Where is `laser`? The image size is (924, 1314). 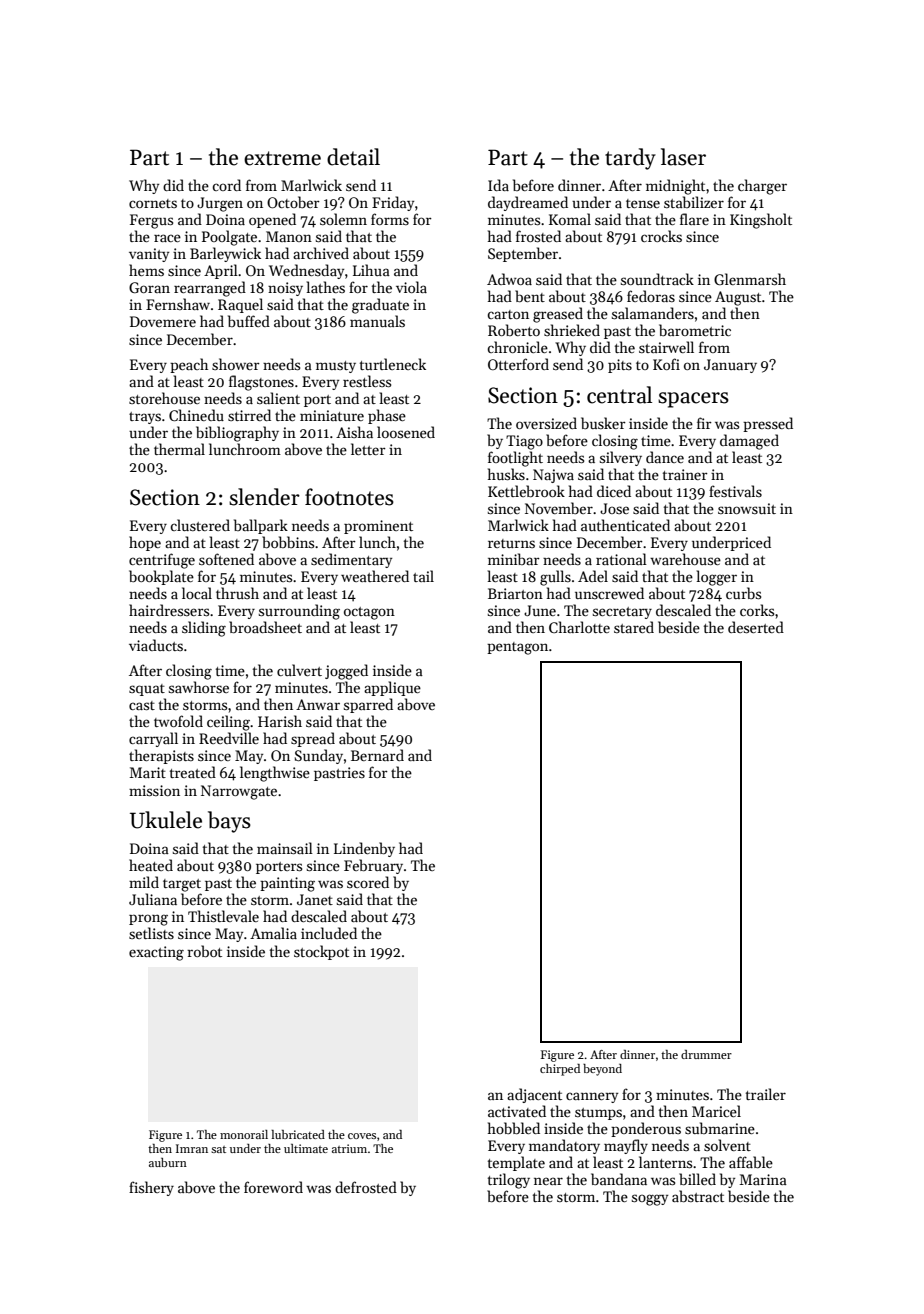
laser is located at coordinates (683, 157).
